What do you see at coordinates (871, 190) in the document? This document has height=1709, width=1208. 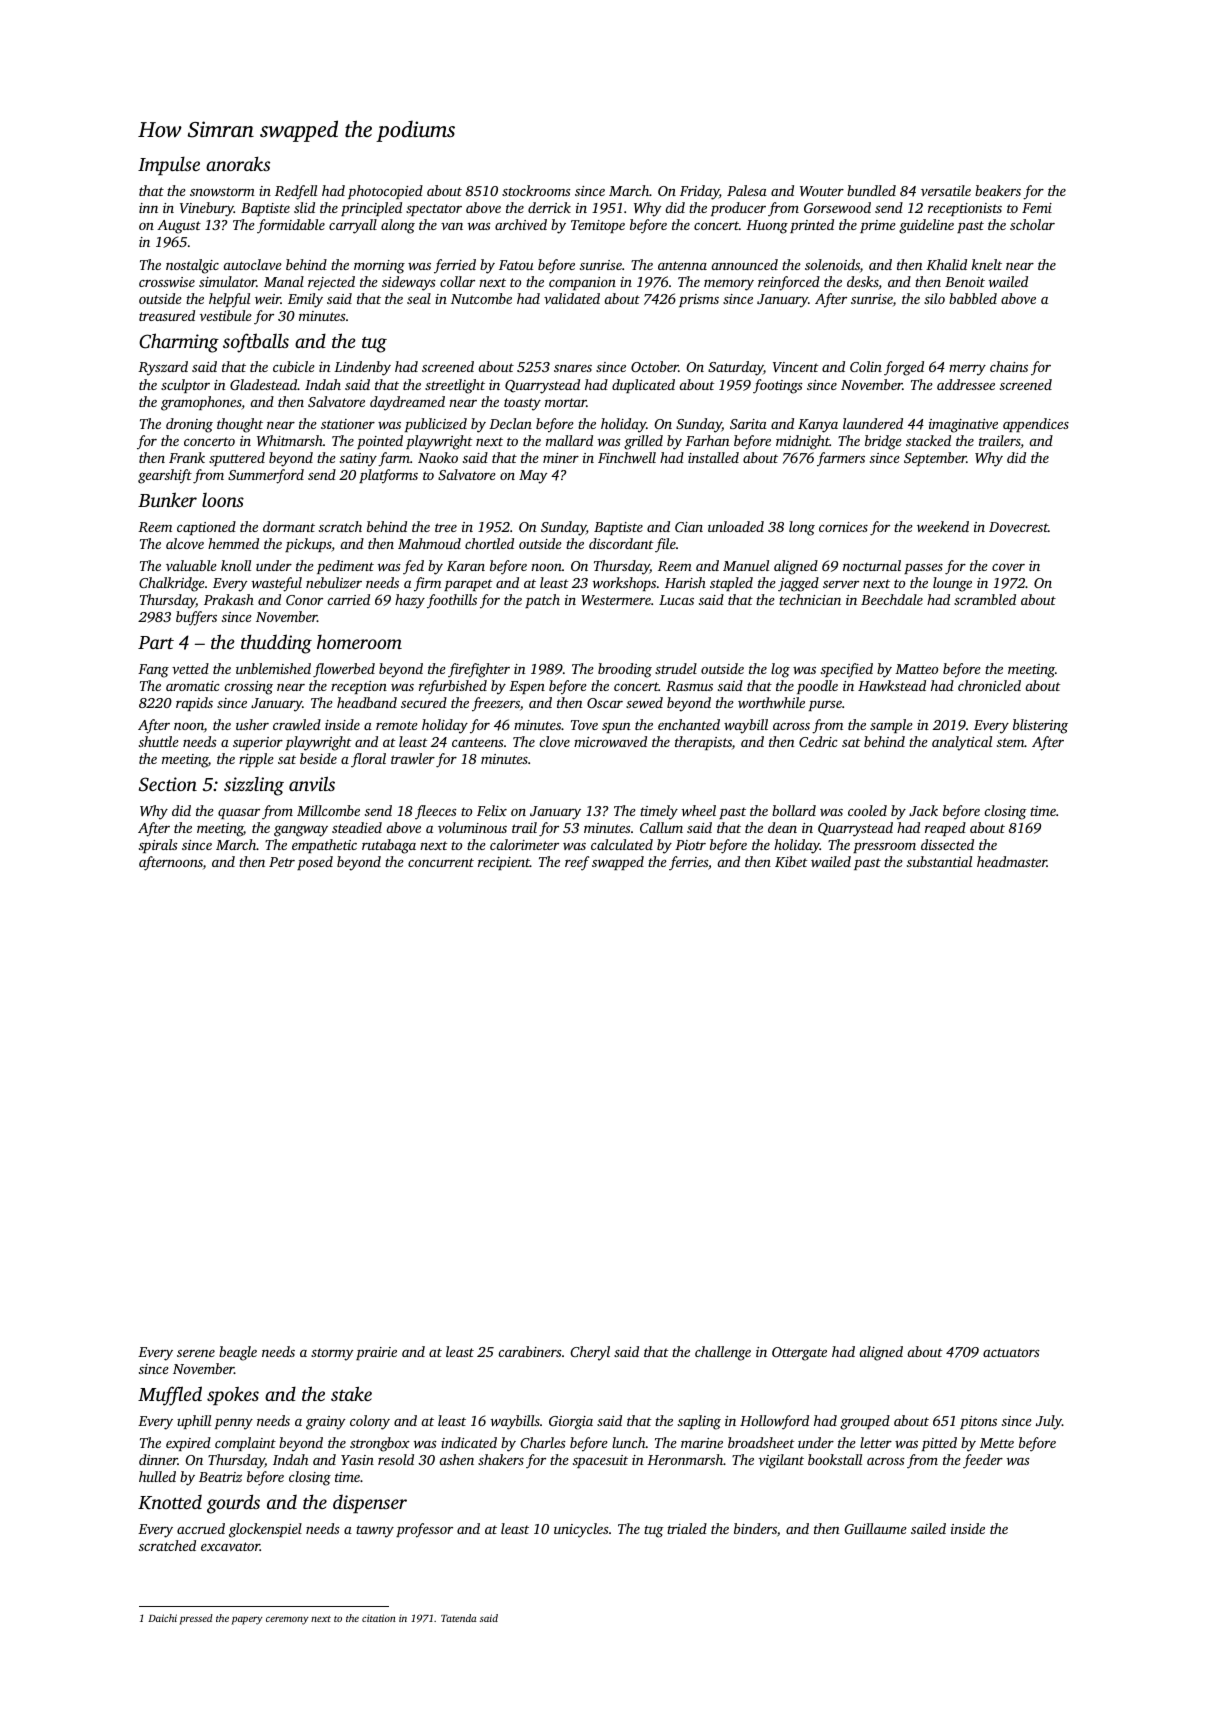 I see `bundled` at bounding box center [871, 190].
